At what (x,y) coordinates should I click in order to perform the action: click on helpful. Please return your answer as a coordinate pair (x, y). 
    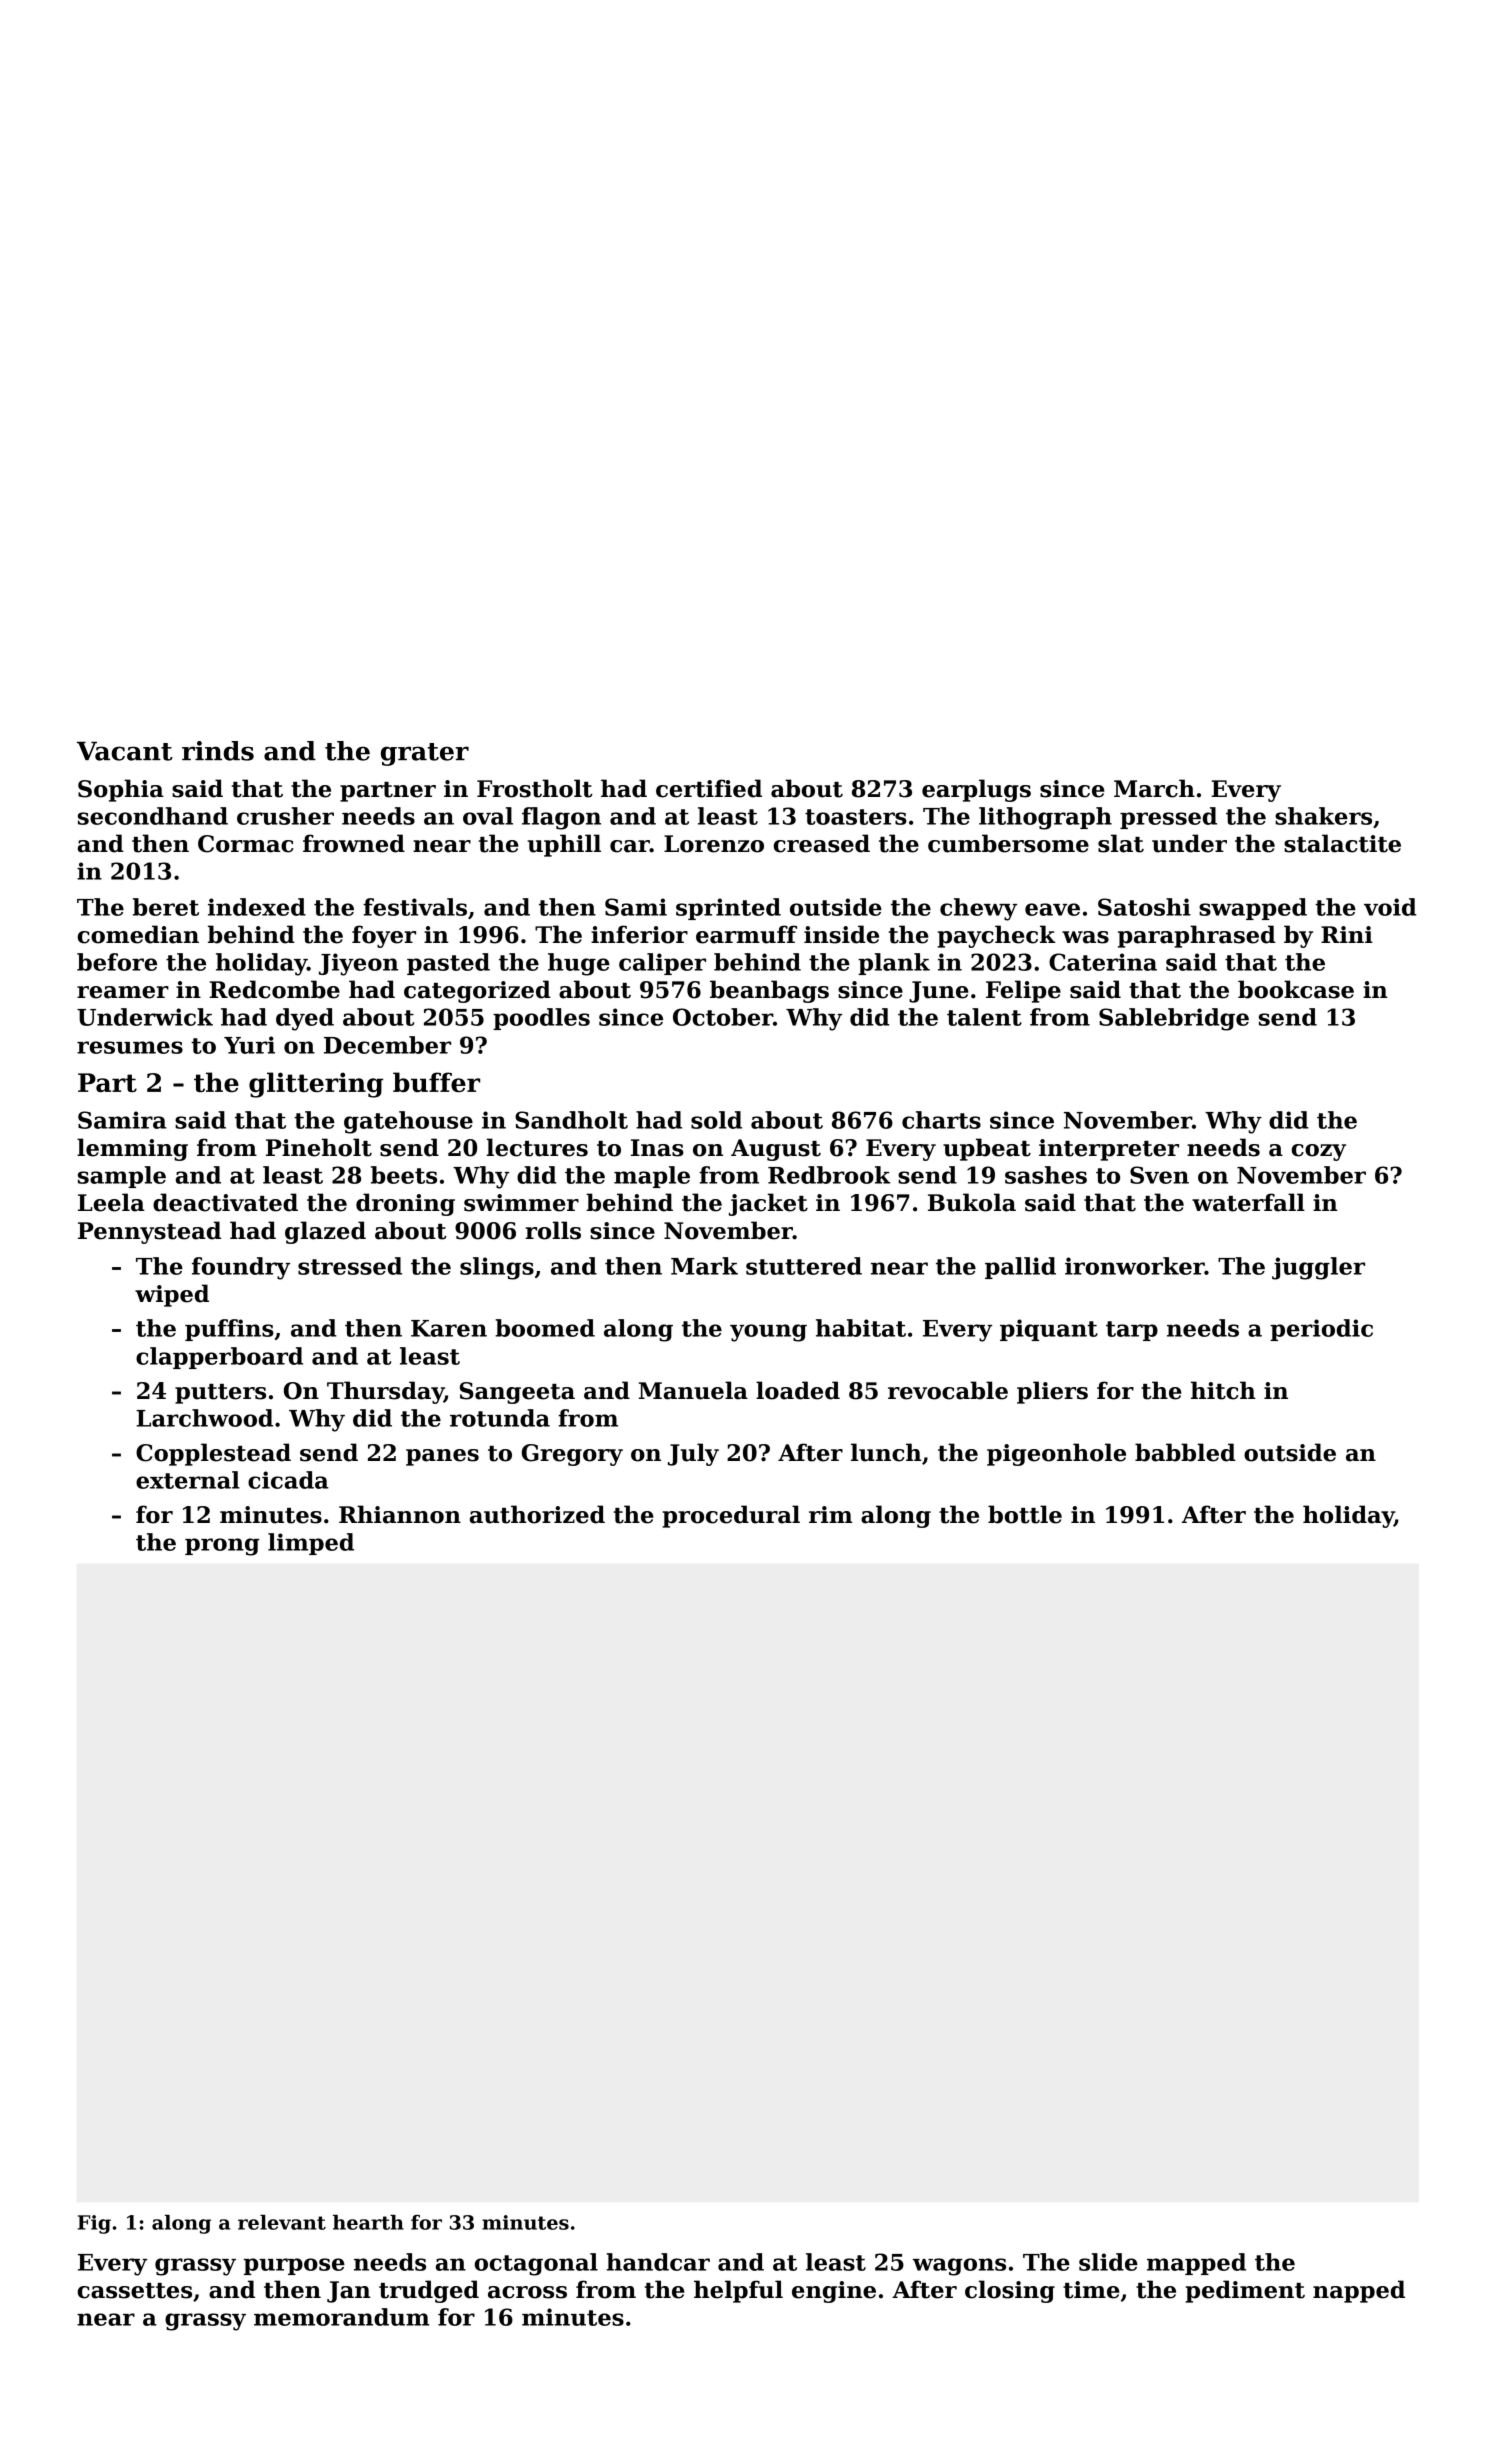
    Looking at the image, I should click on (738, 2291).
